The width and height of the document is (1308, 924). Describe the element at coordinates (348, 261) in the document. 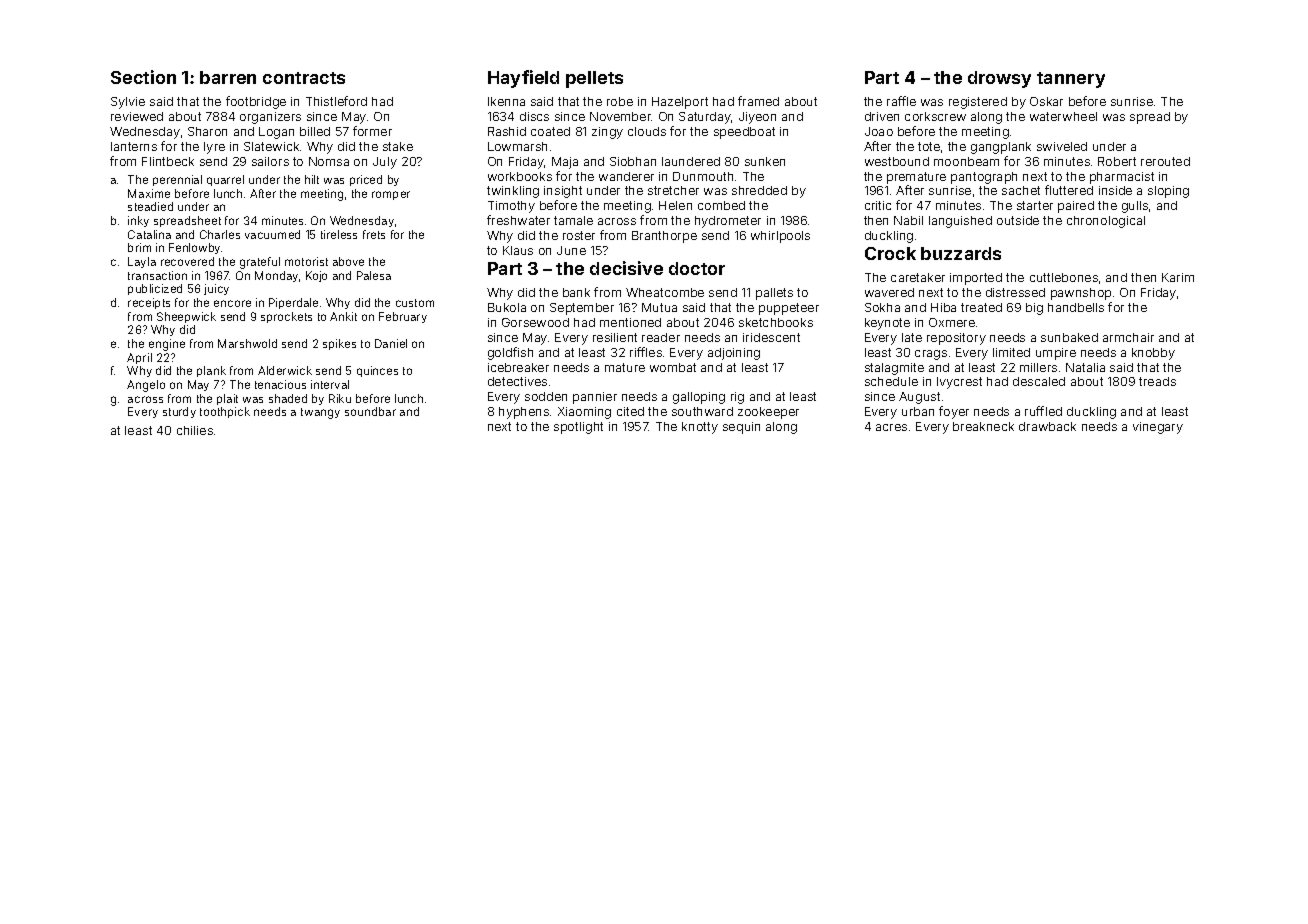

I see `above` at that location.
